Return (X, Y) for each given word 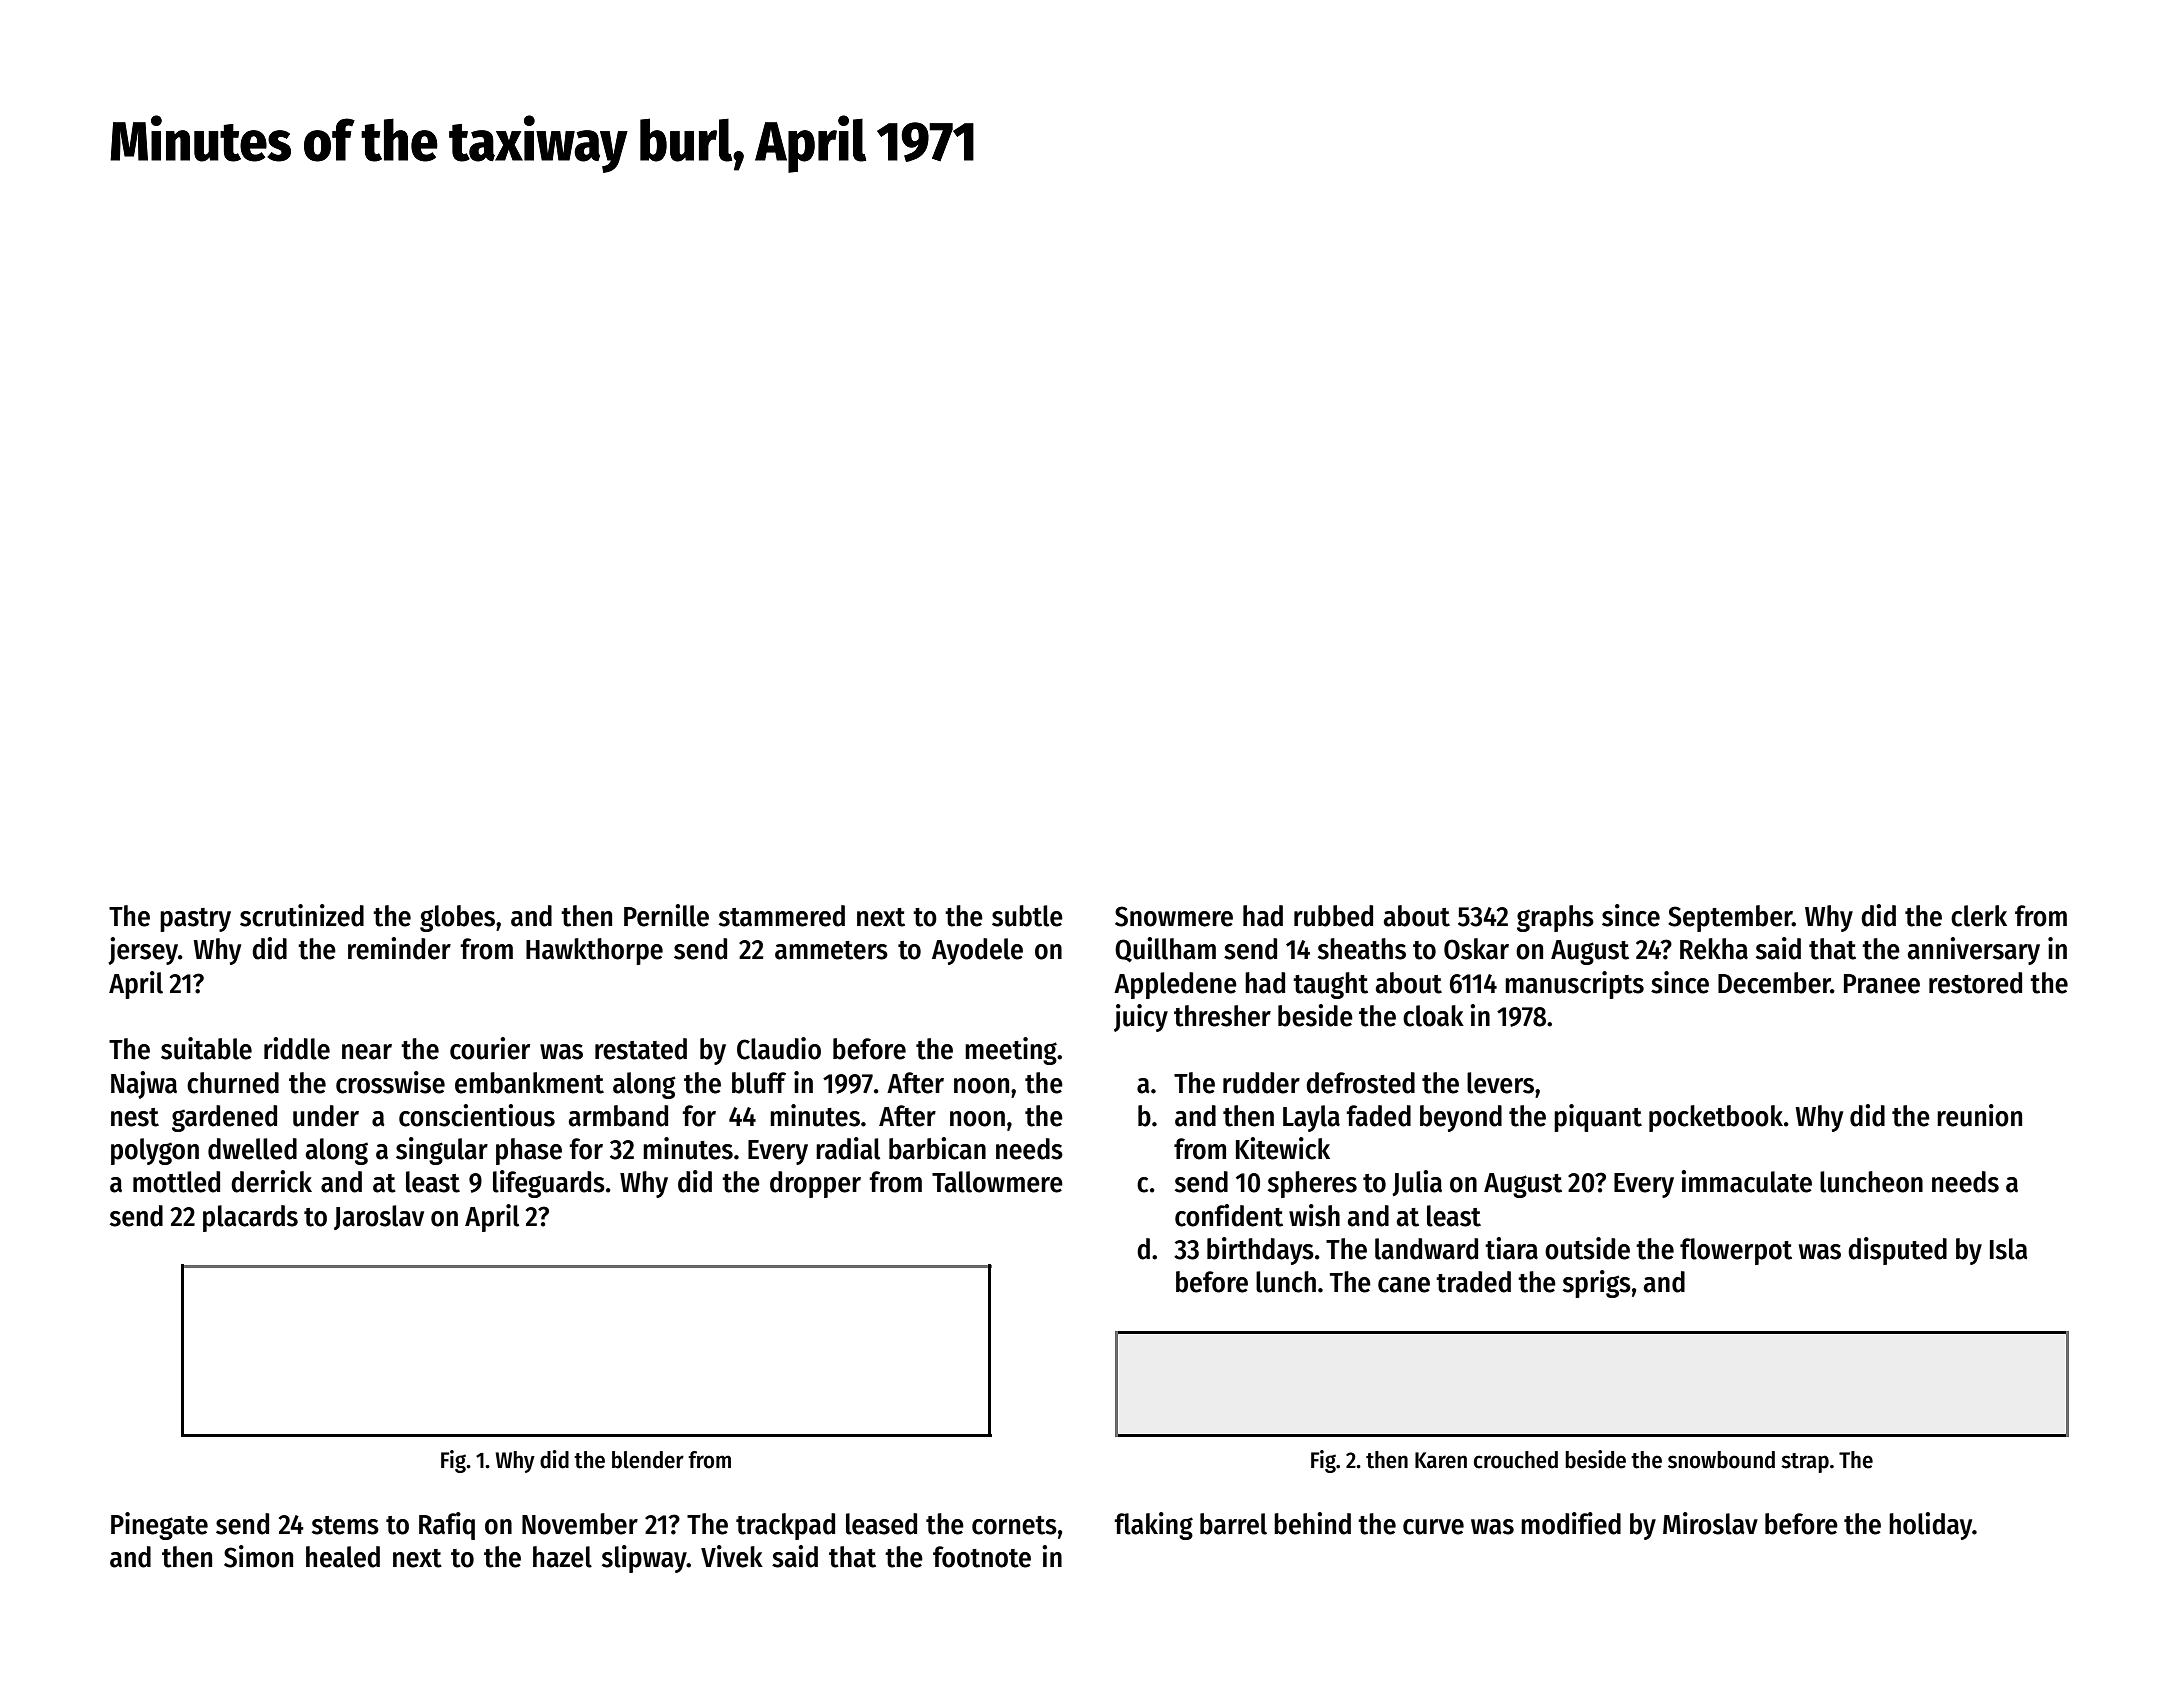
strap (1805, 1463)
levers (1500, 1083)
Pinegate (159, 1526)
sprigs (1597, 1284)
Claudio (779, 1048)
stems (345, 1525)
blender (648, 1460)
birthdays (1260, 1251)
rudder (1261, 1083)
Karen (1441, 1460)
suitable (206, 1048)
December (1774, 983)
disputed (1897, 1251)
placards (250, 1218)
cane (1404, 1285)
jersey (143, 951)
